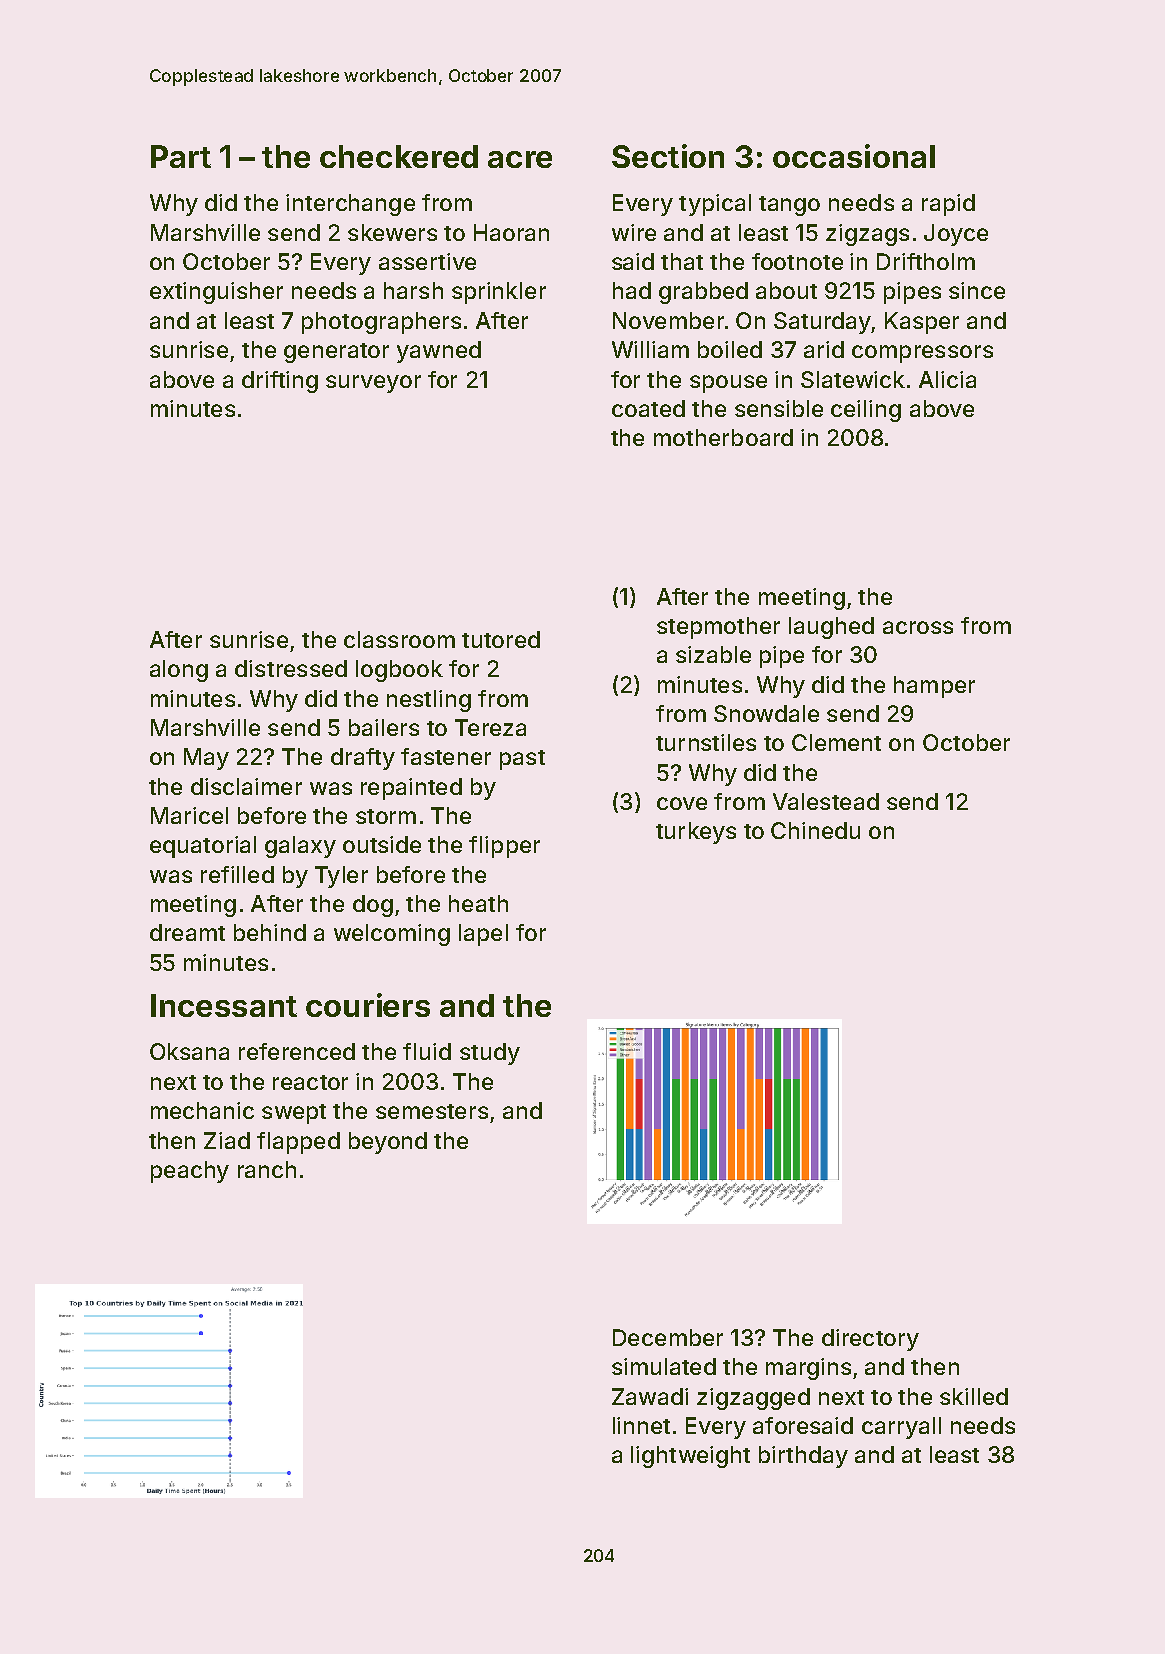  What do you see at coordinates (216, 293) in the screenshot?
I see `extinguisher` at bounding box center [216, 293].
